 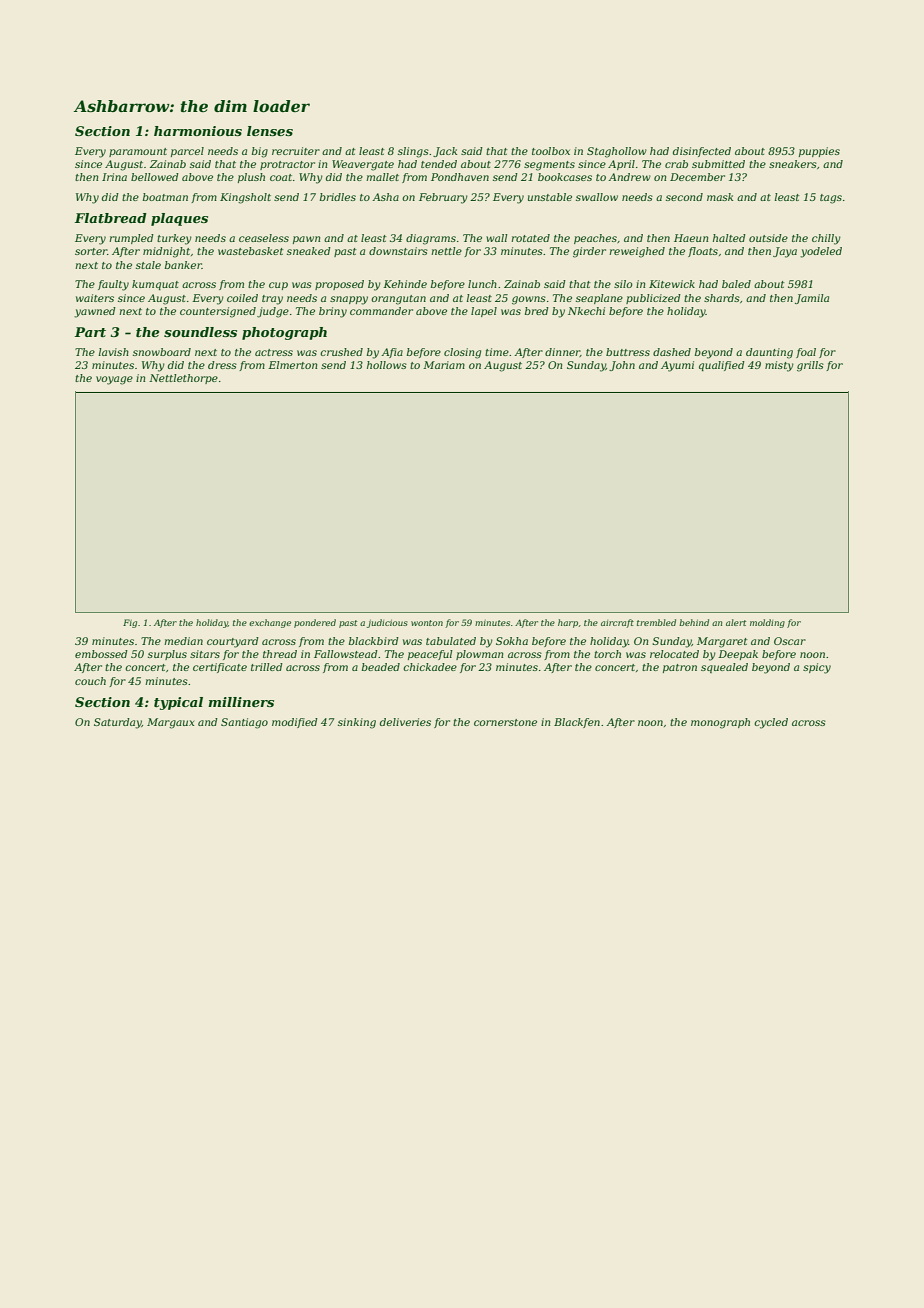 I want to click on wonton, so click(x=427, y=623).
